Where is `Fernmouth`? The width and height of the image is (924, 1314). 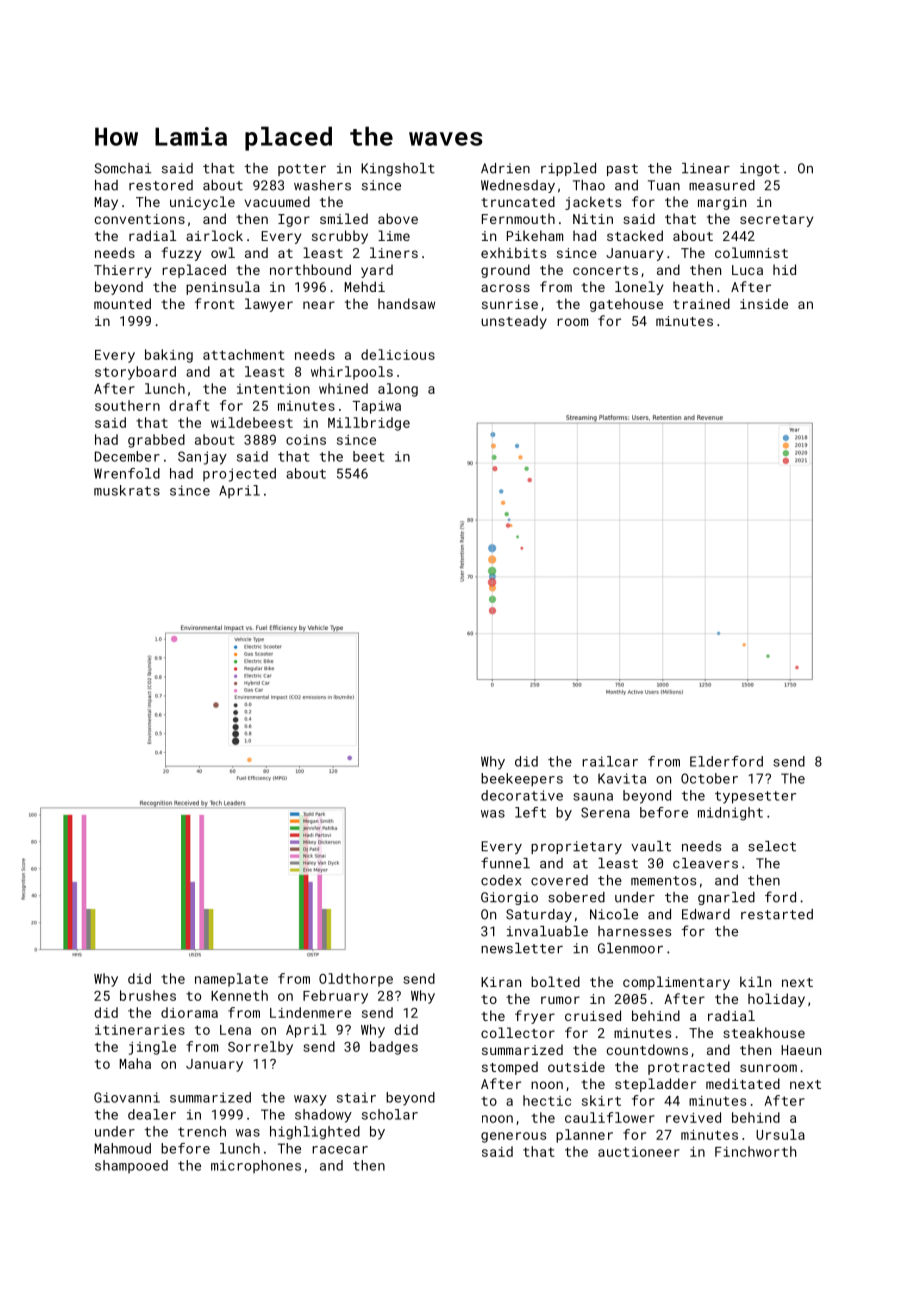
Fernmouth is located at coordinates (518, 218).
